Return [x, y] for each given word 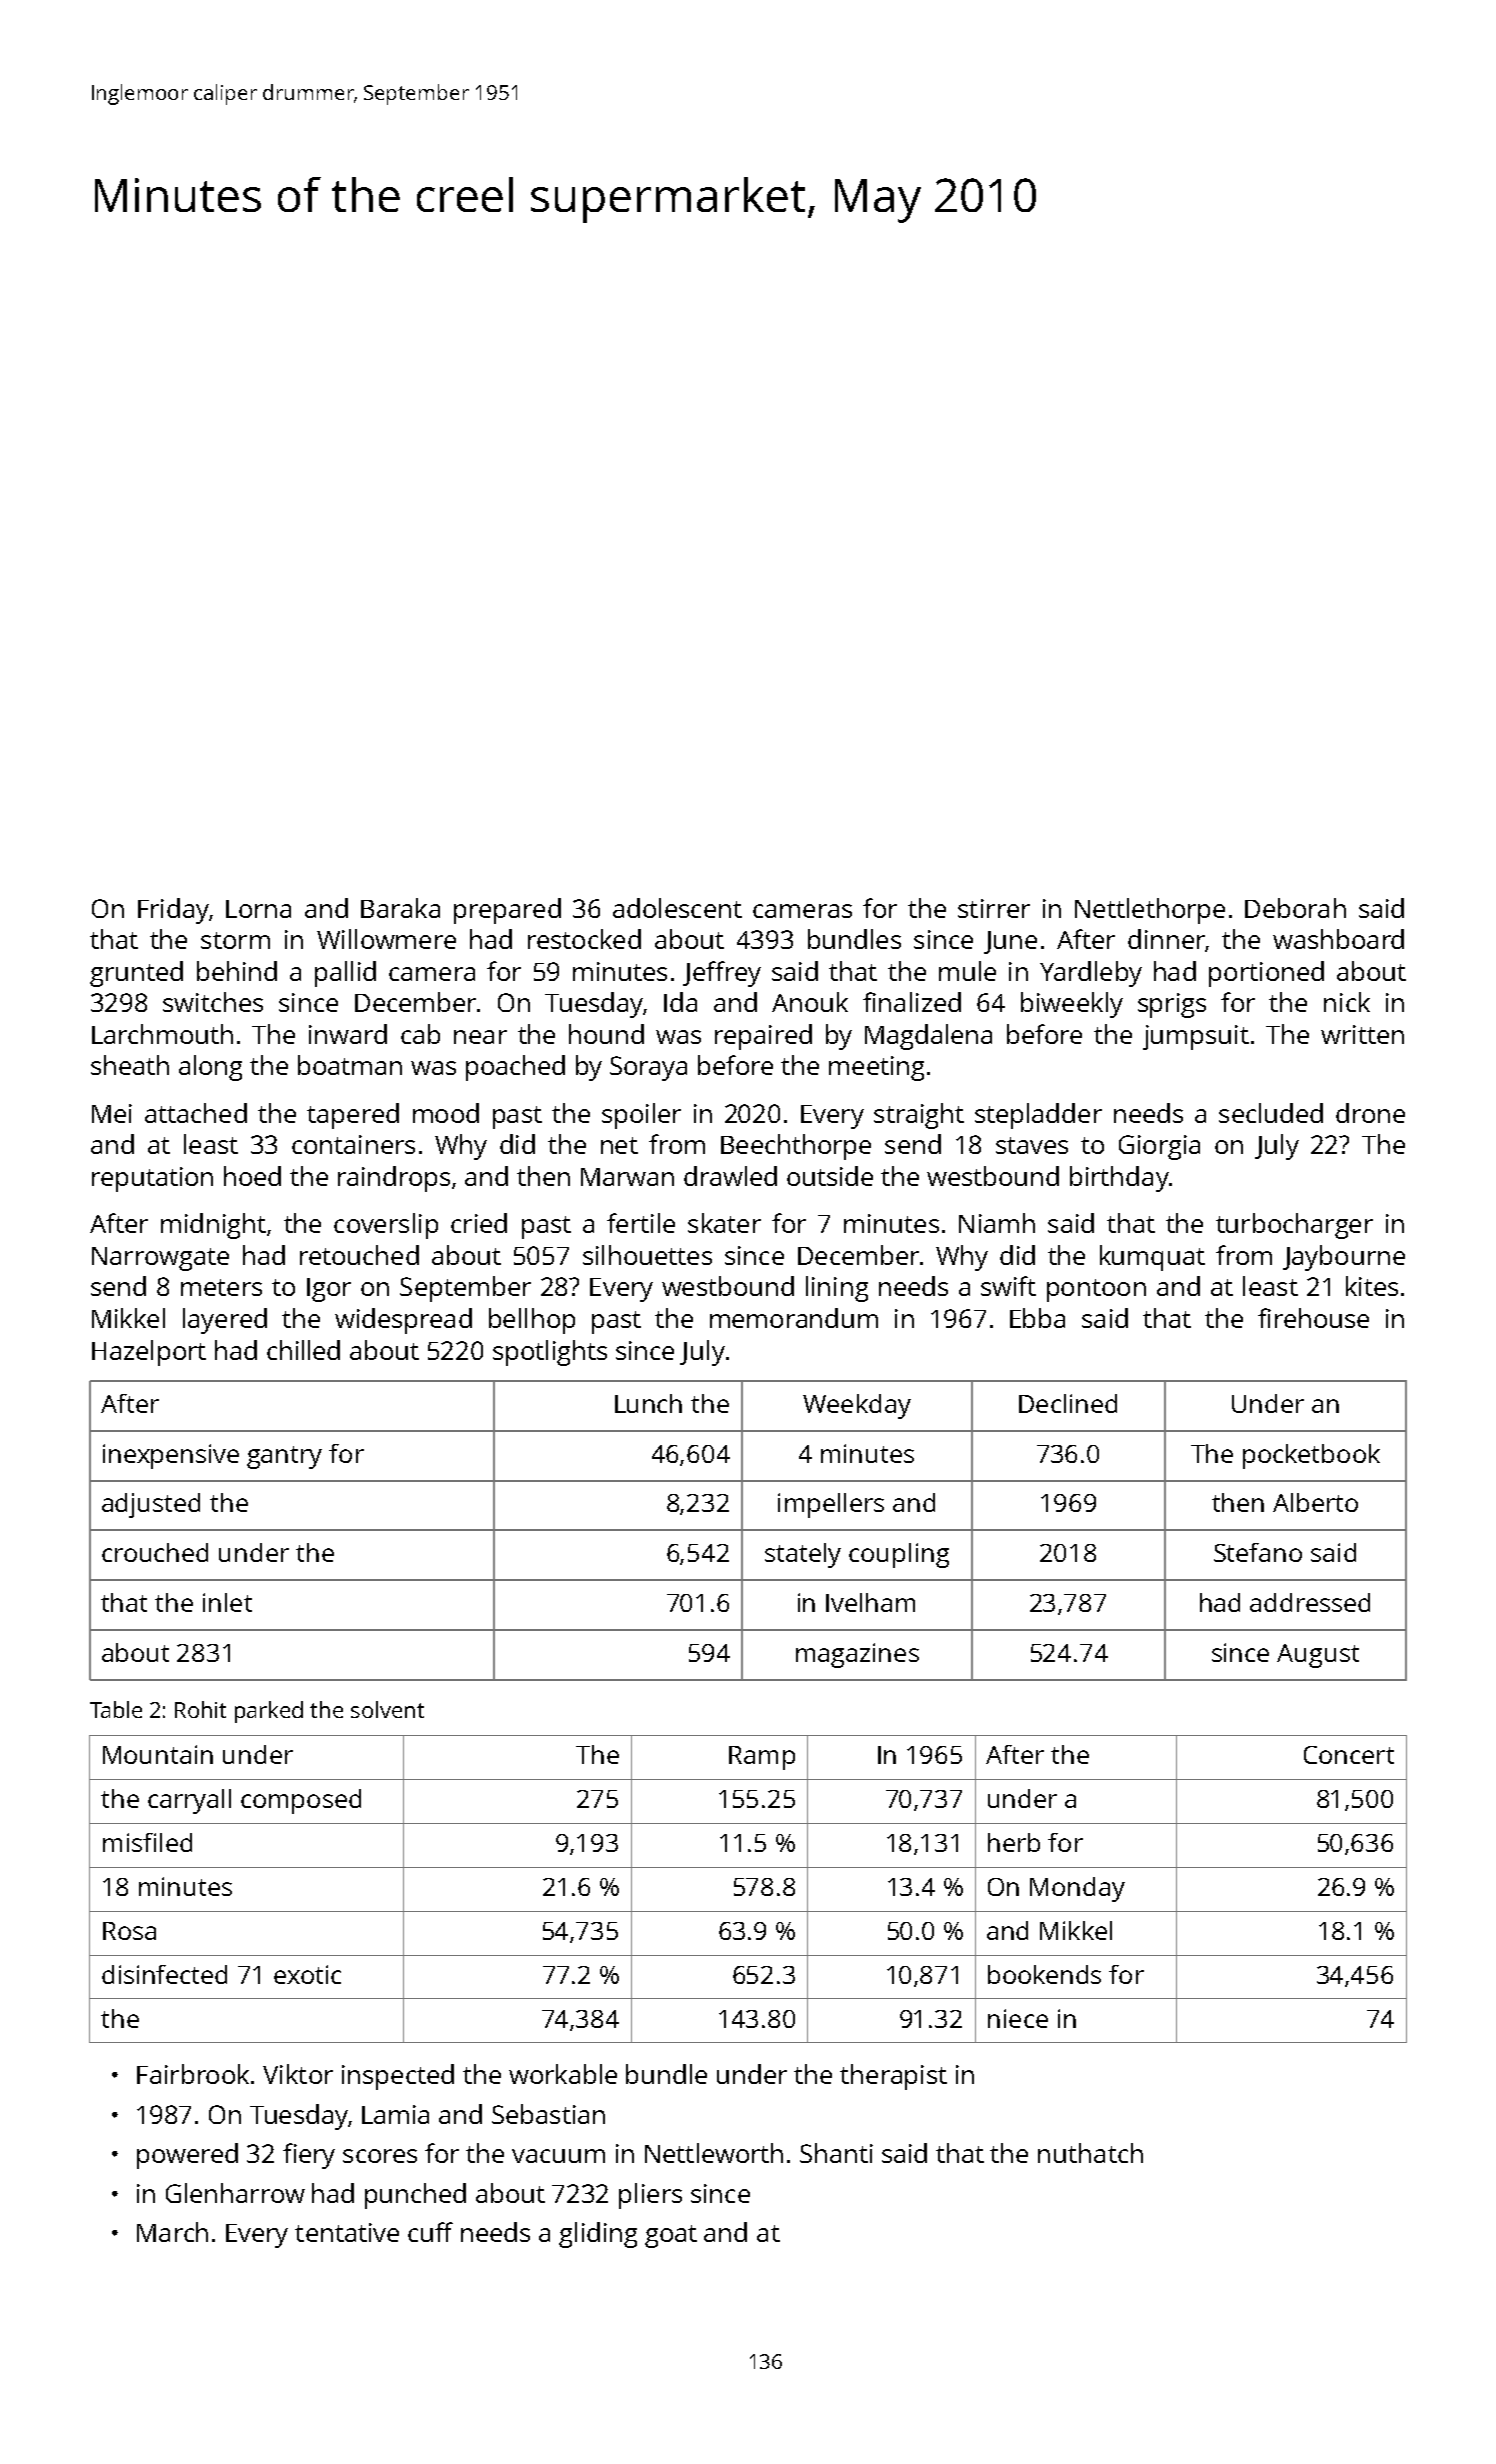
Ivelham [870, 1602]
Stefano [1258, 1552]
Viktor [298, 2074]
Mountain [158, 1754]
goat [671, 2236]
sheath [130, 1065]
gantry [284, 1457]
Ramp [762, 1758]
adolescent [677, 908]
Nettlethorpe [1150, 911]
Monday [1077, 1889]
